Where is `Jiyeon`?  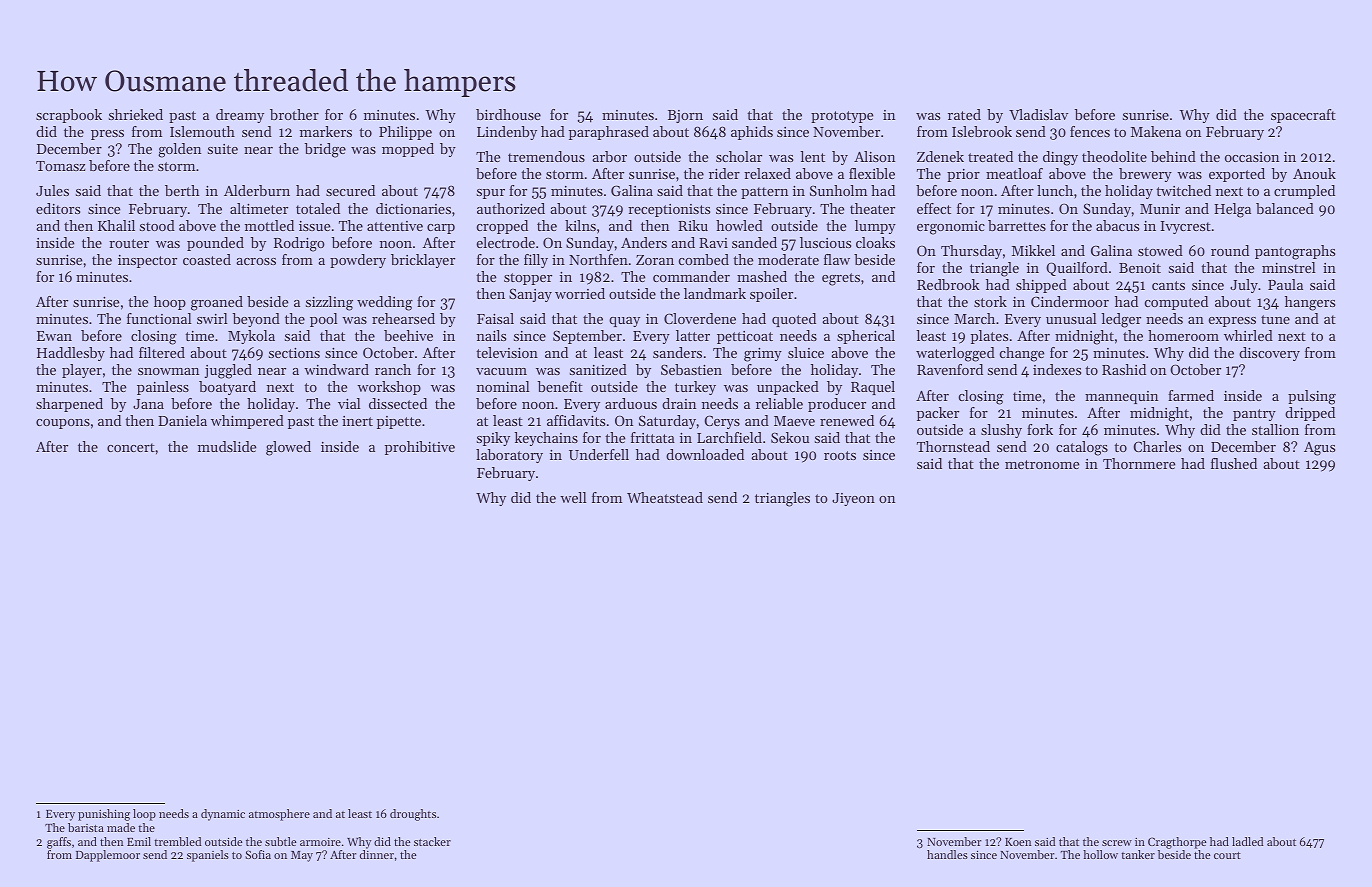 Jiyeon is located at coordinates (853, 499).
